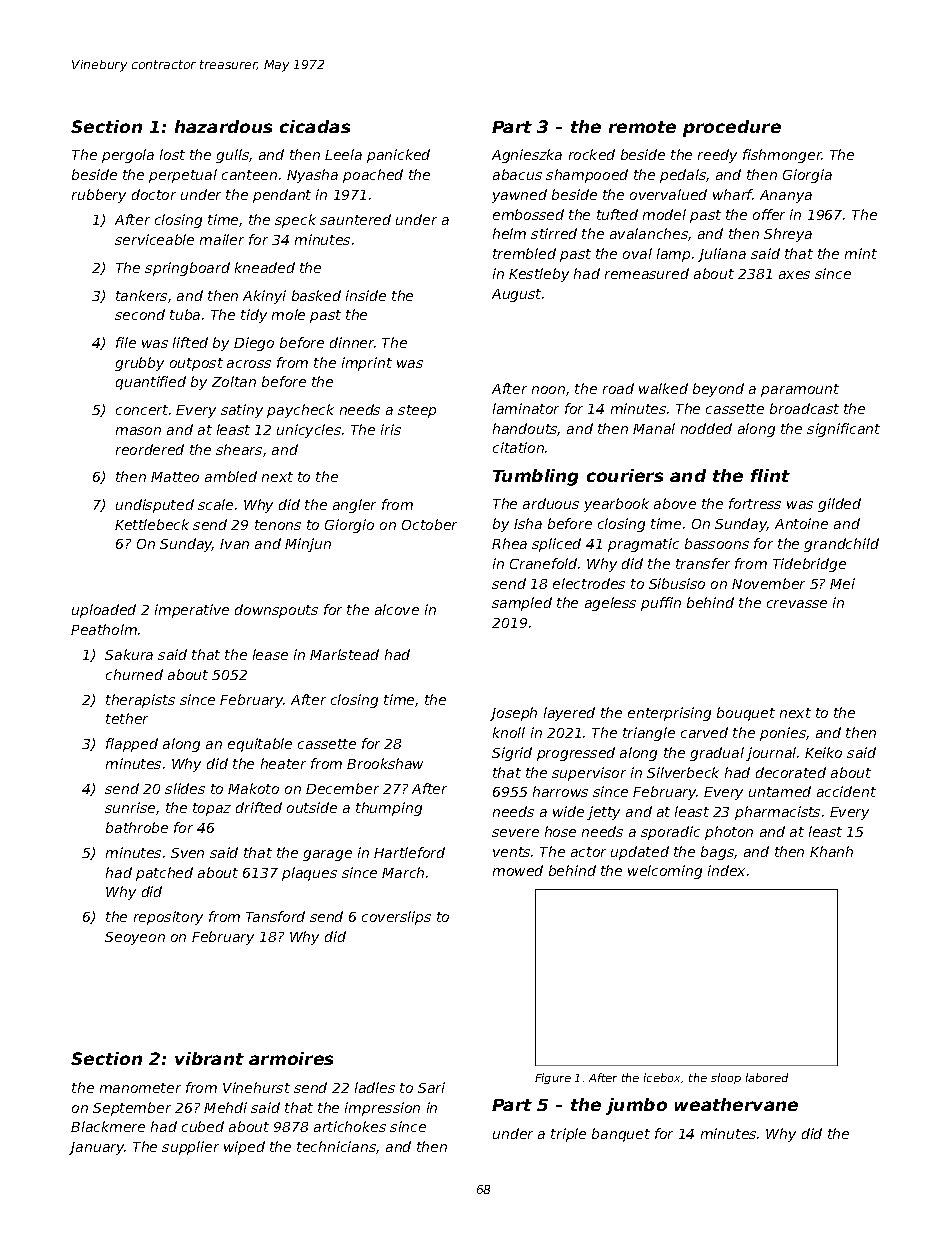 This document has width=952, height=1233. I want to click on January, so click(97, 1148).
